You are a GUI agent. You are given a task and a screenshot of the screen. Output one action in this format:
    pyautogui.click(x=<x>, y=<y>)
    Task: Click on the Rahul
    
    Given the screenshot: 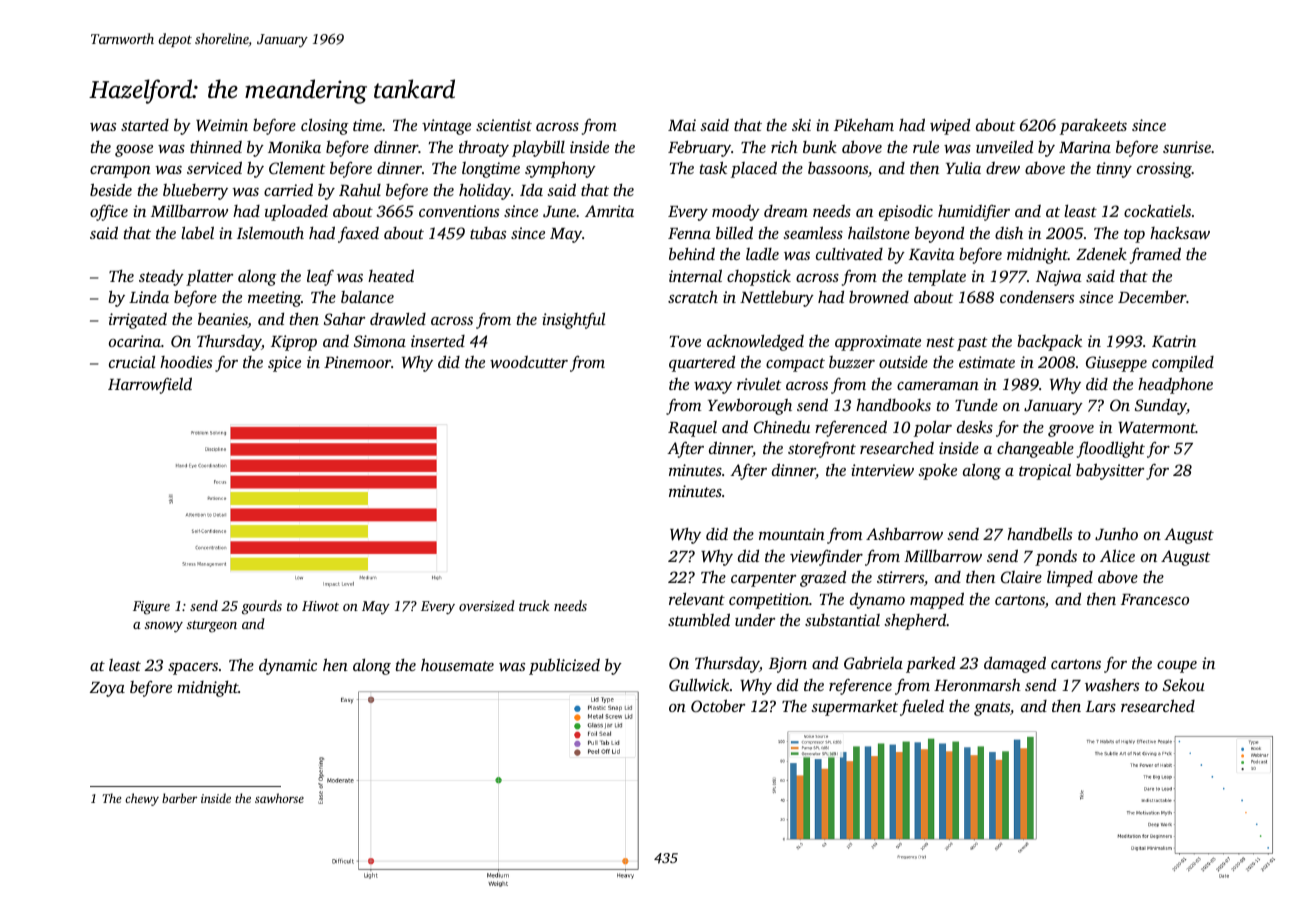 What is the action you would take?
    pyautogui.click(x=360, y=189)
